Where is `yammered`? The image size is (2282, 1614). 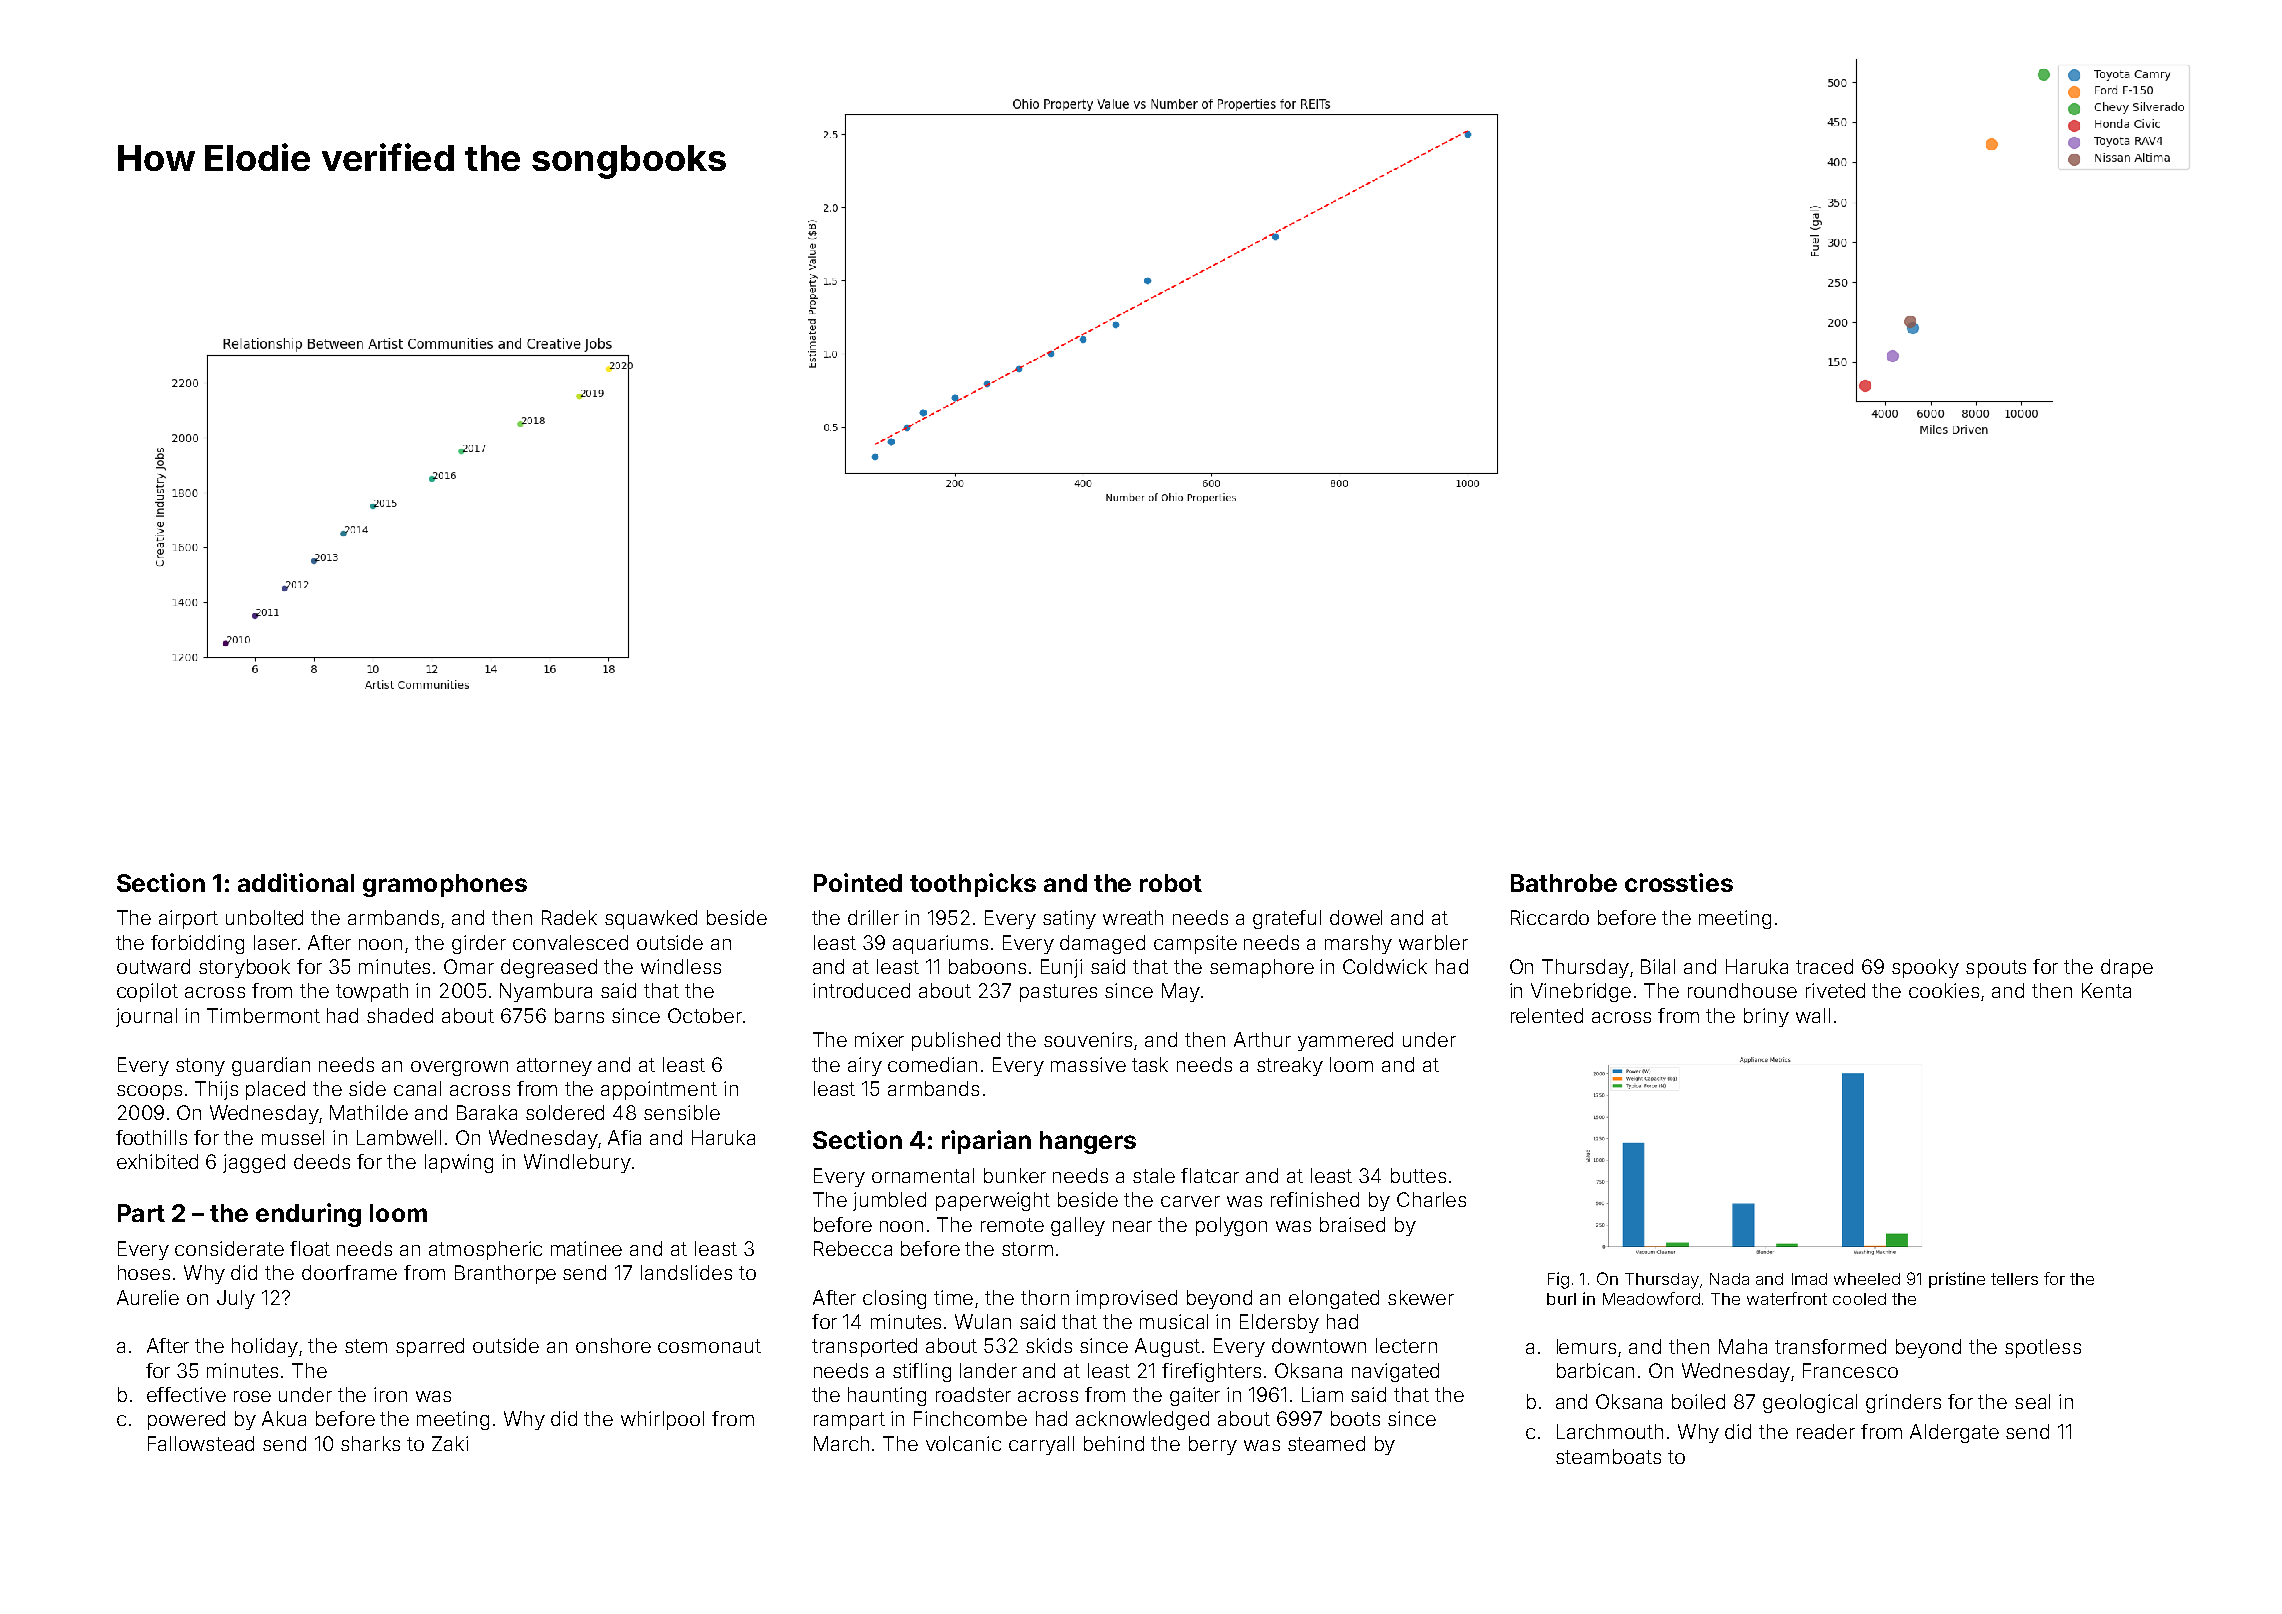 yammered is located at coordinates (1345, 1041).
